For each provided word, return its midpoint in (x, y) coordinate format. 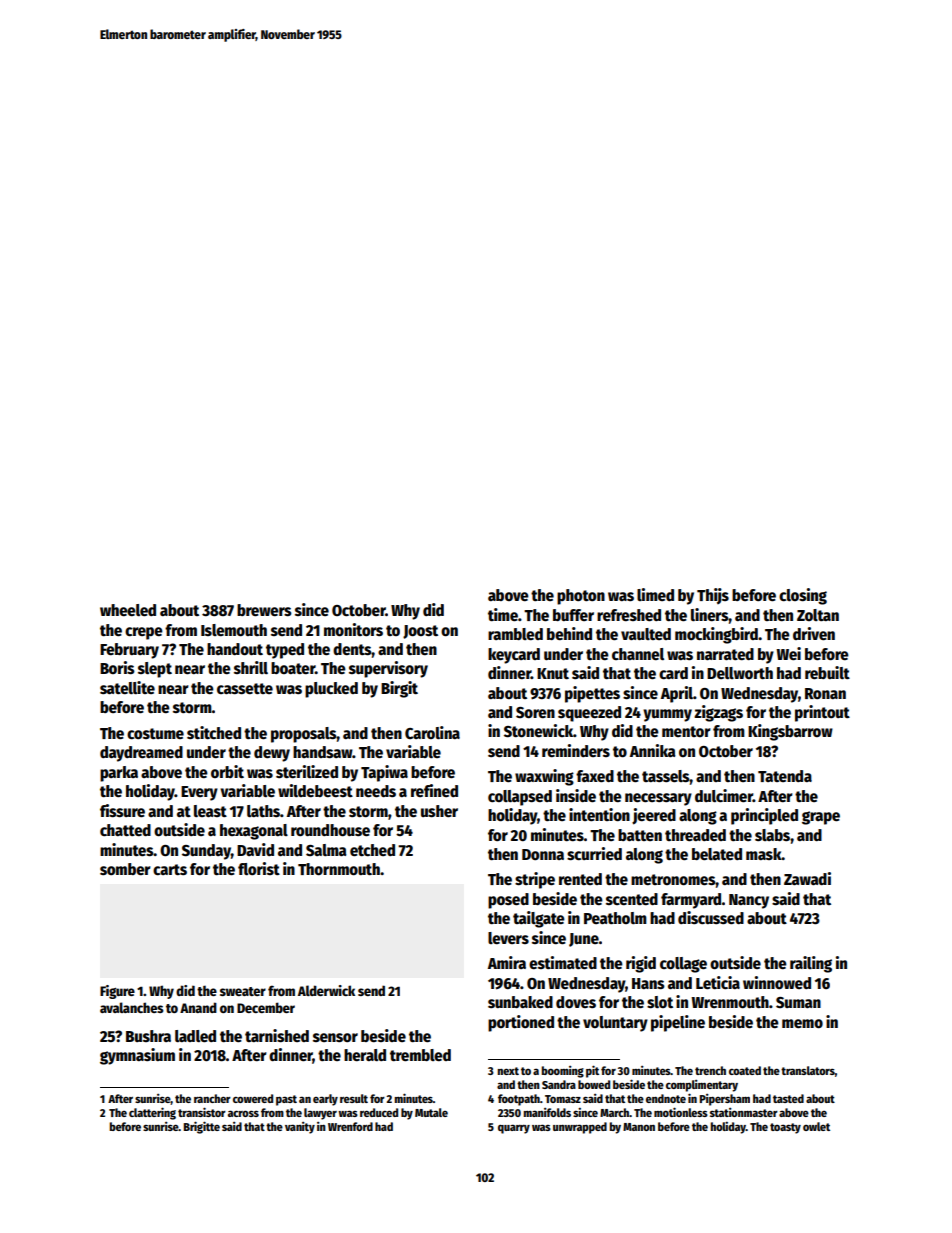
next (508, 1071)
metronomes (673, 880)
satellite (127, 687)
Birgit (399, 689)
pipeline (678, 1023)
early (325, 1100)
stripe (535, 880)
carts (170, 869)
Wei (788, 654)
